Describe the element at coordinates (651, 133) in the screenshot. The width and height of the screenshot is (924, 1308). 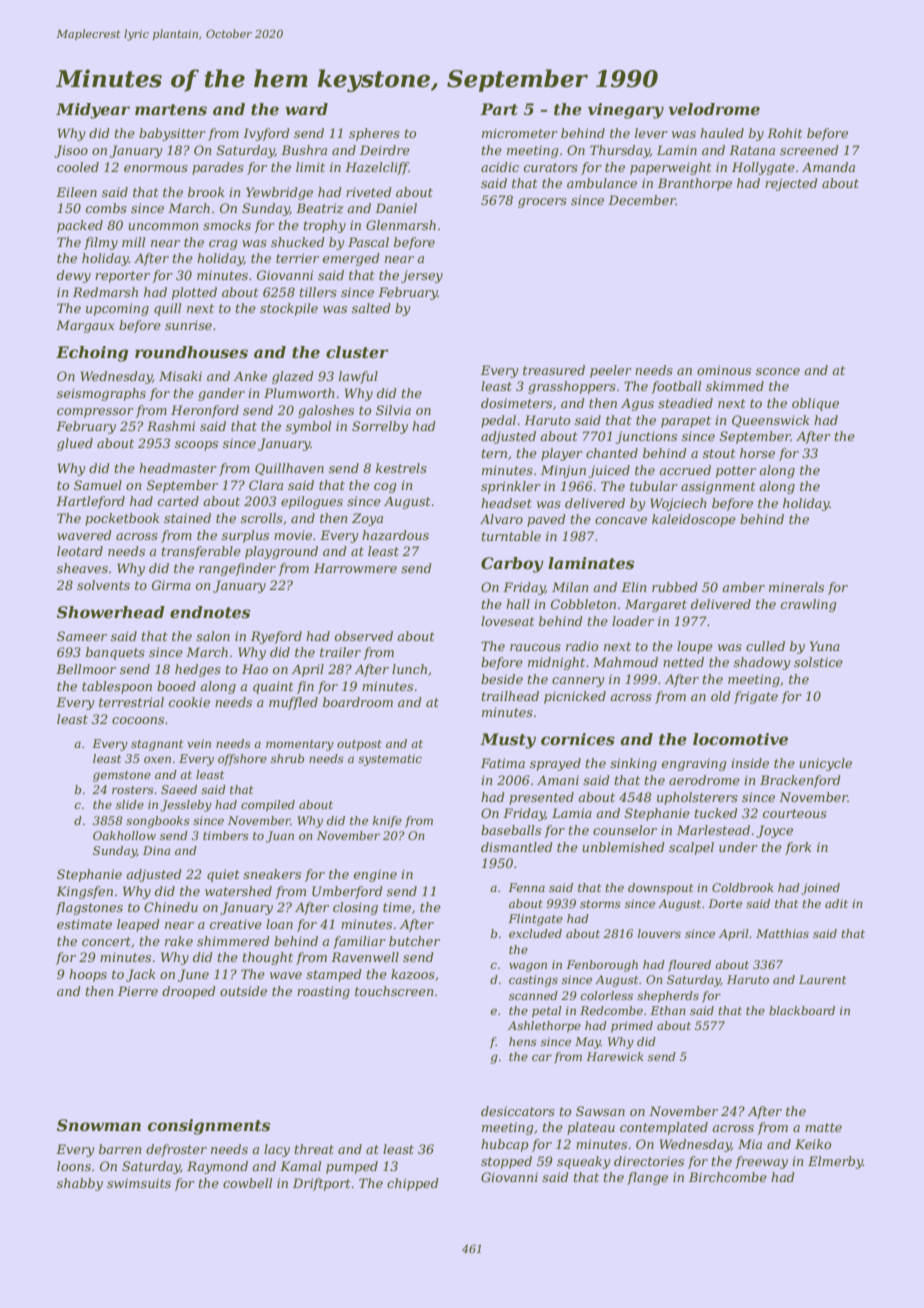
I see `lever` at that location.
